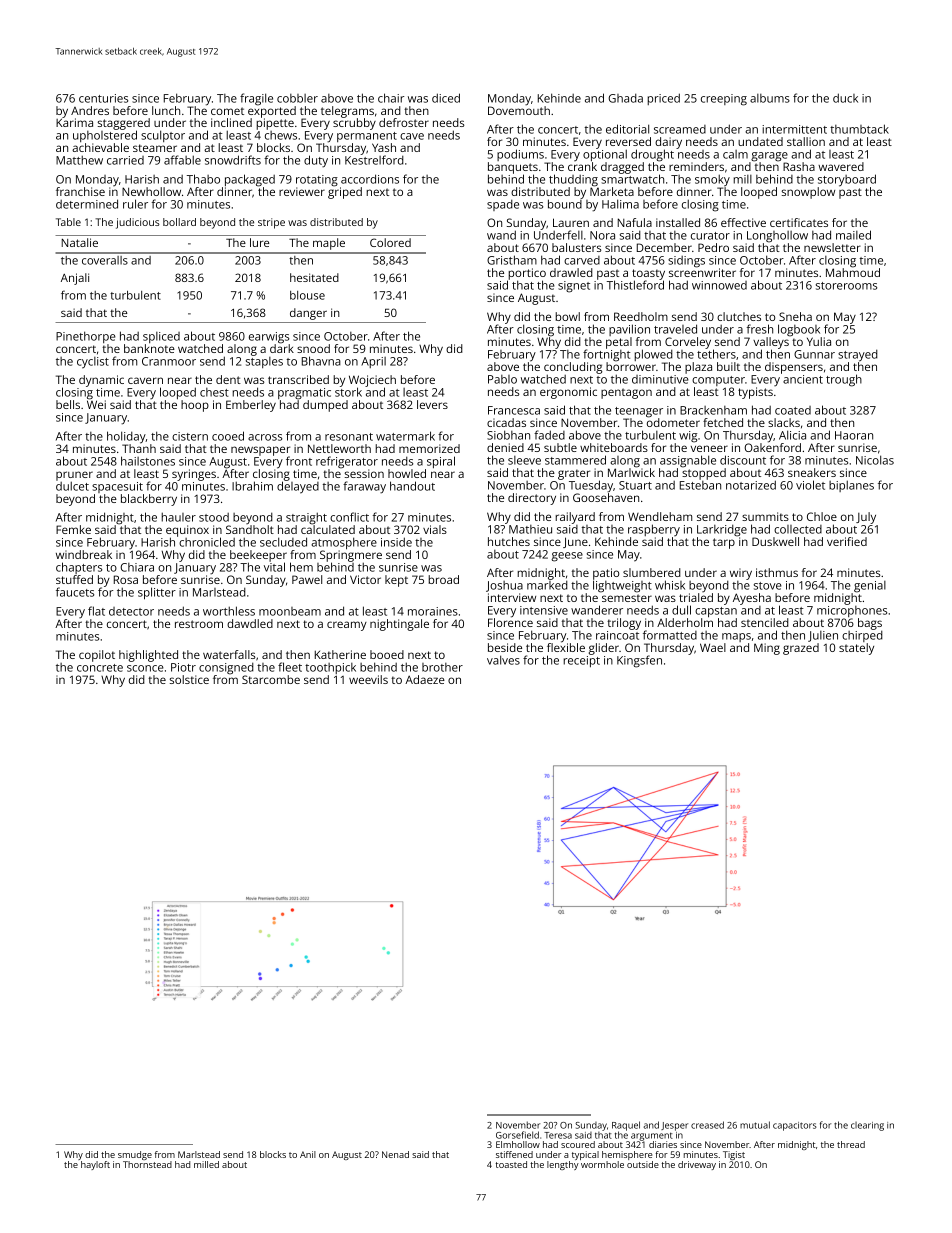 This page has height=1233, width=952. What do you see at coordinates (137, 567) in the page?
I see `Chiara` at bounding box center [137, 567].
